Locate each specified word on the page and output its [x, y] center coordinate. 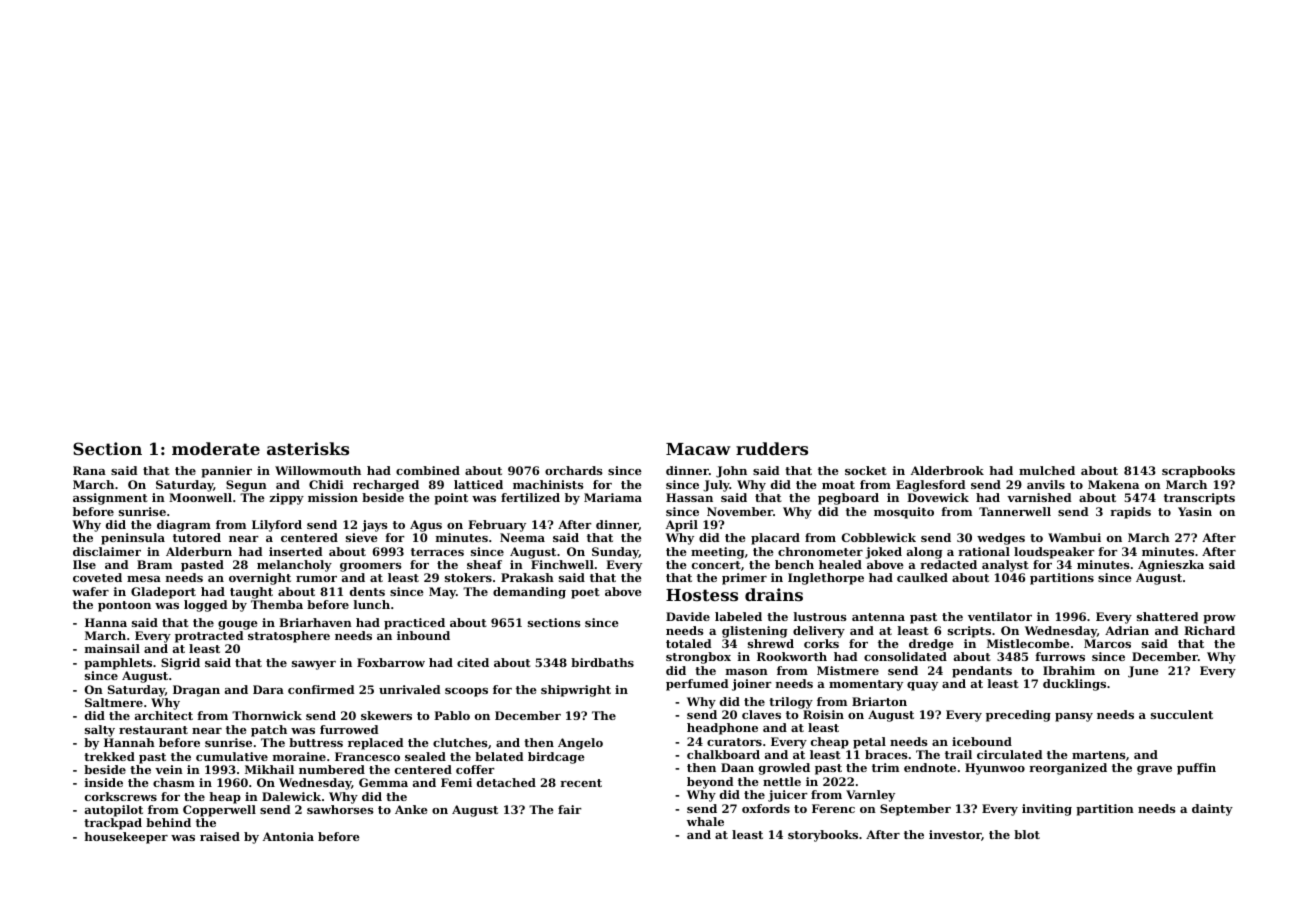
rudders [772, 448]
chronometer [820, 551]
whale [705, 821]
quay [922, 686]
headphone [722, 729]
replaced [376, 744]
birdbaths [602, 662]
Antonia [288, 836]
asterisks [308, 448]
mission [333, 497]
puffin [1196, 769]
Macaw [698, 449]
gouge [238, 625]
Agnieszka [1171, 566]
